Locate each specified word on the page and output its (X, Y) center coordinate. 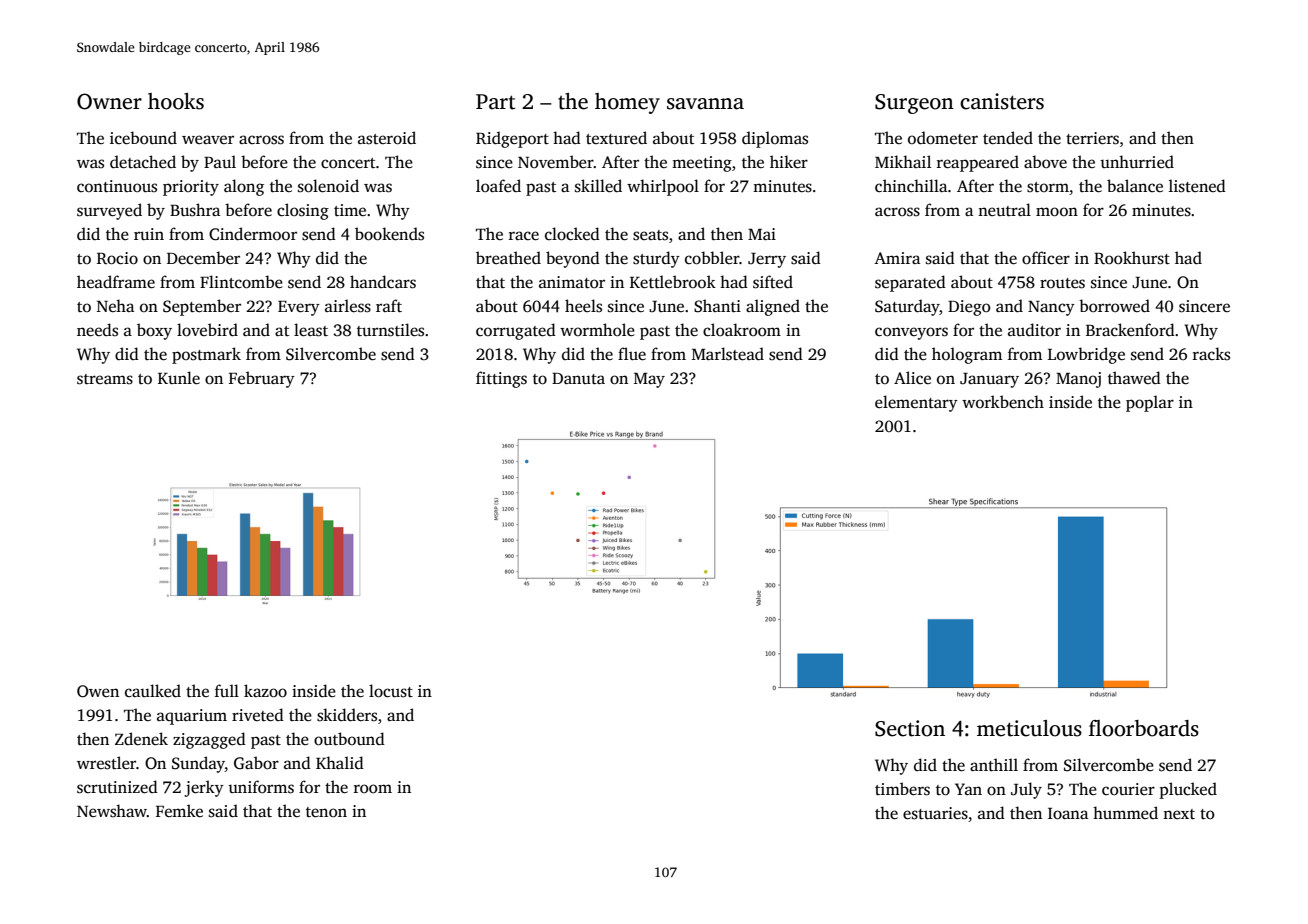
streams (105, 379)
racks (1211, 354)
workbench (1003, 402)
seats (650, 235)
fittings (501, 379)
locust (391, 691)
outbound (349, 739)
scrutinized (117, 787)
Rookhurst (1132, 258)
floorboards (1144, 728)
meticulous (1029, 728)
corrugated (516, 331)
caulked (153, 691)
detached (143, 162)
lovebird (207, 330)
